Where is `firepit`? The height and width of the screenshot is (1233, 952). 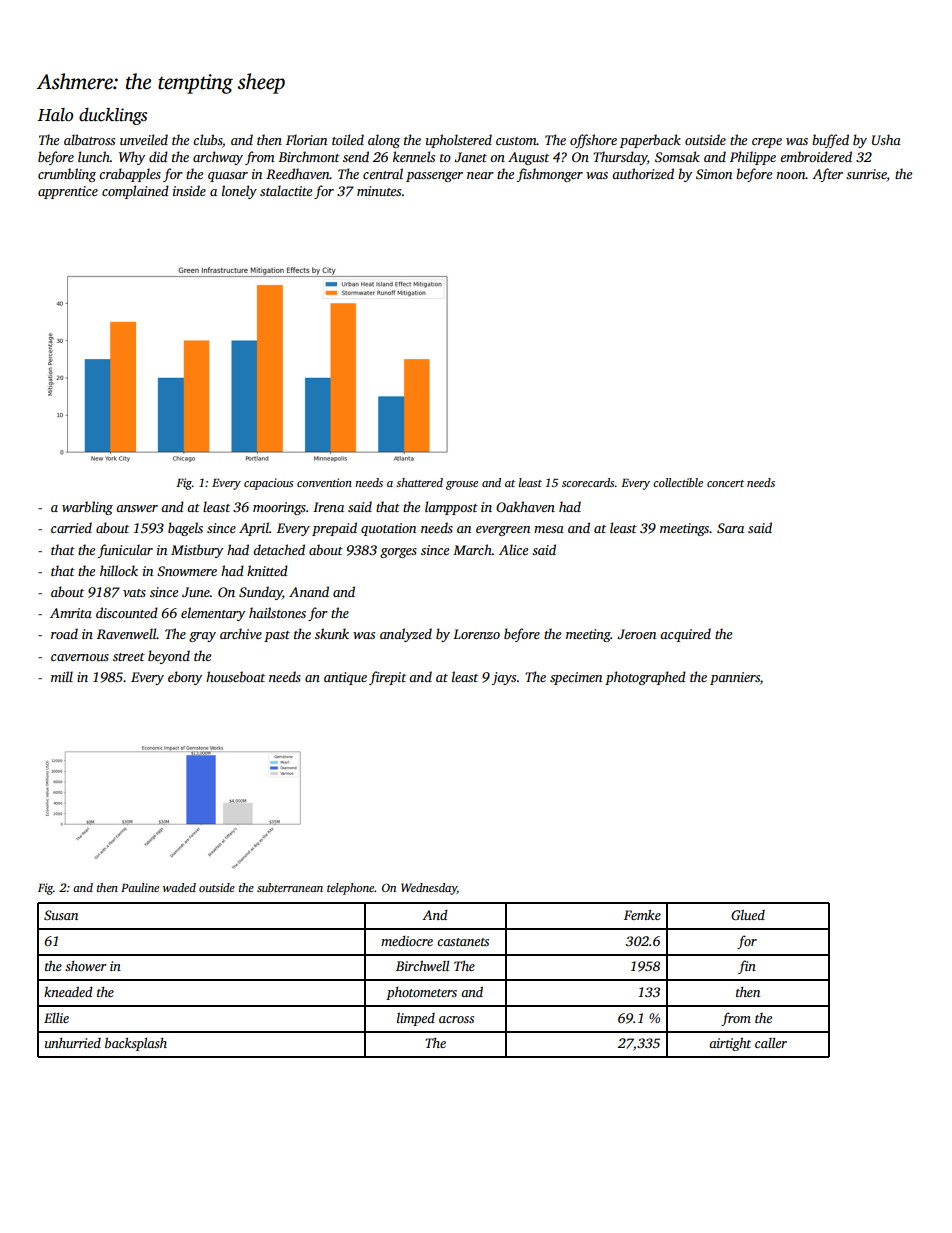 firepit is located at coordinates (387, 678).
